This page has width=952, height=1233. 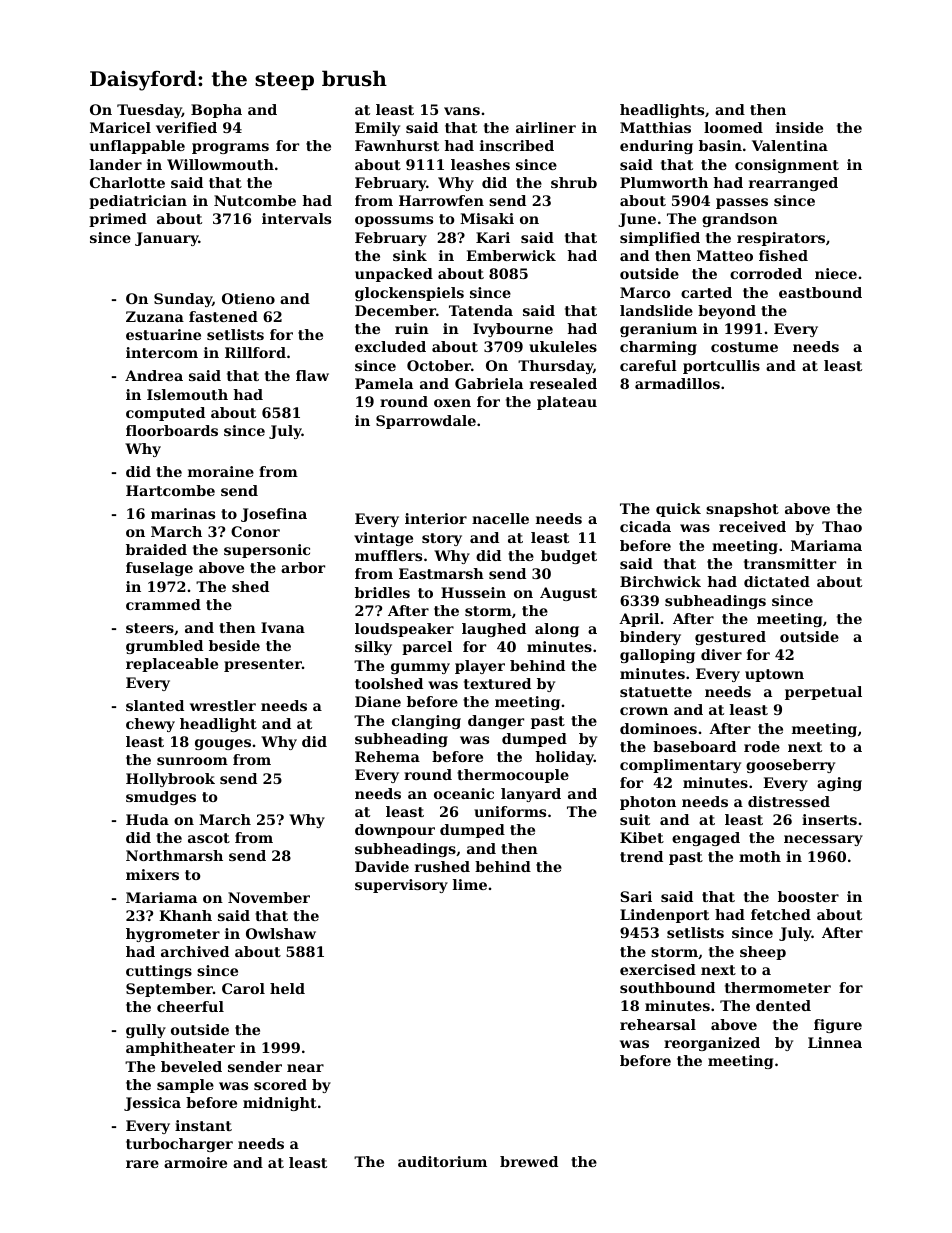 I want to click on Bopha, so click(x=216, y=111).
